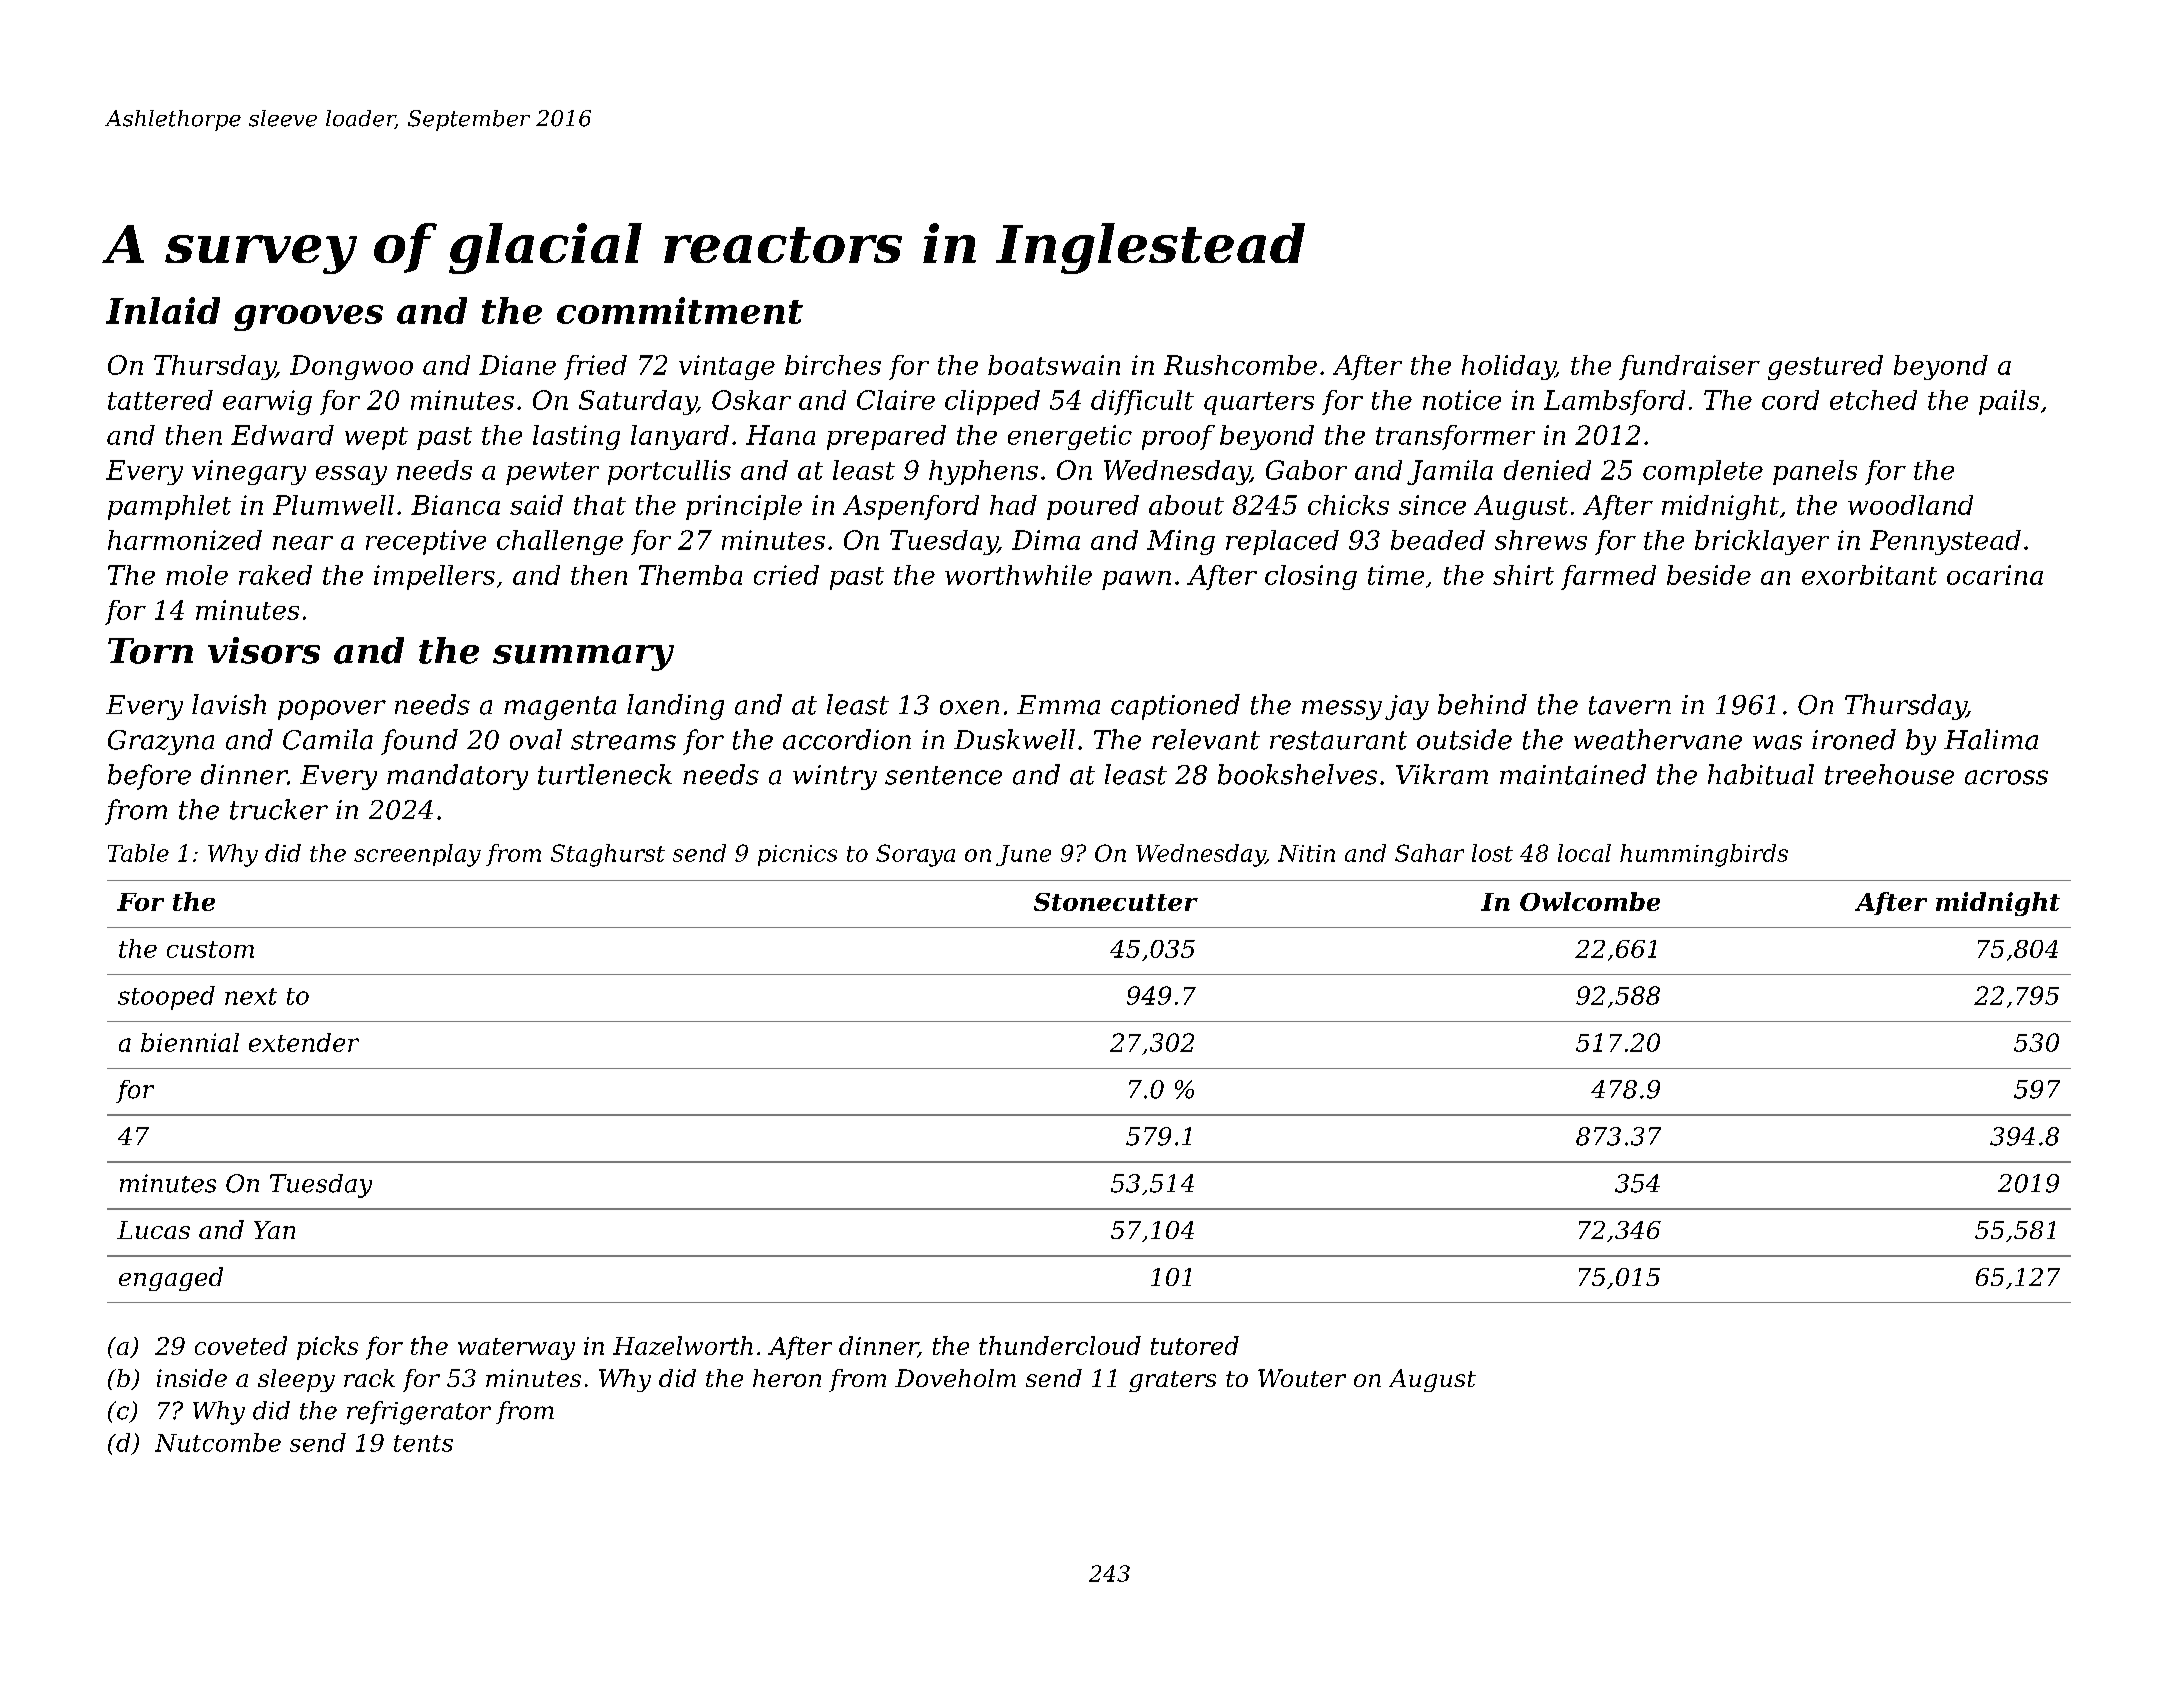  I want to click on ocarina, so click(1995, 575).
